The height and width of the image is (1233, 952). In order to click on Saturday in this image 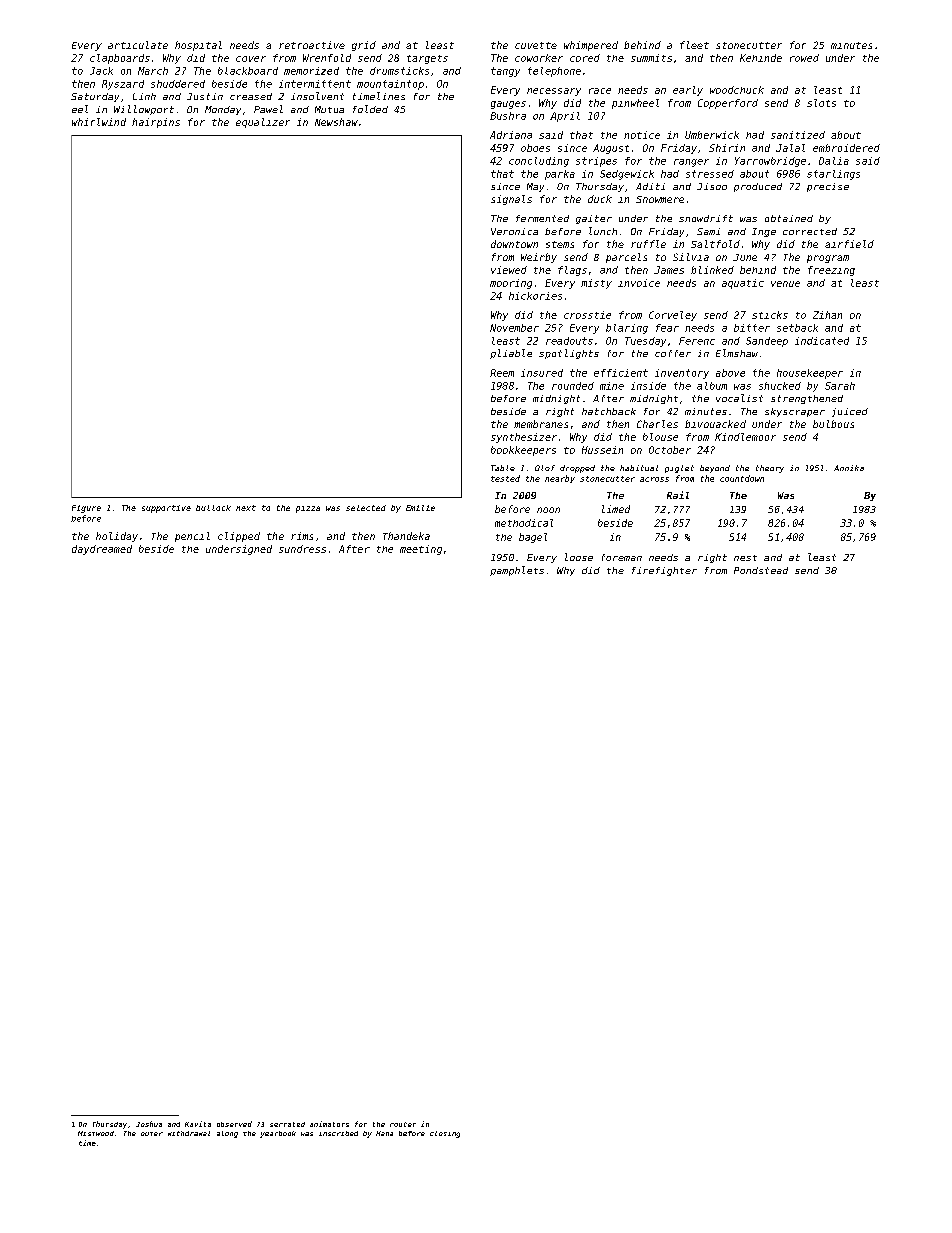, I will do `click(95, 97)`.
